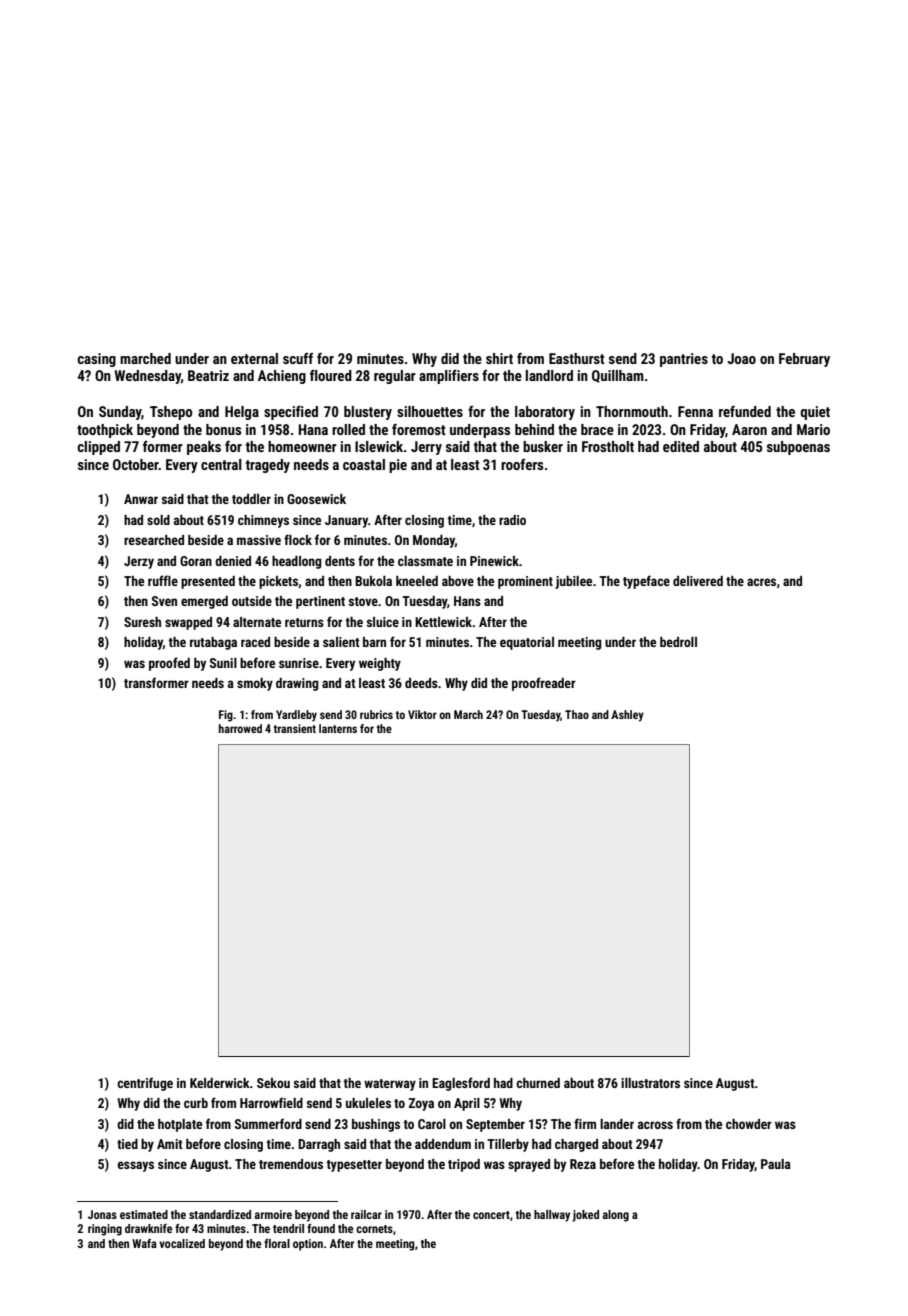 This screenshot has width=908, height=1316. What do you see at coordinates (240, 728) in the screenshot?
I see `harrowed` at bounding box center [240, 728].
